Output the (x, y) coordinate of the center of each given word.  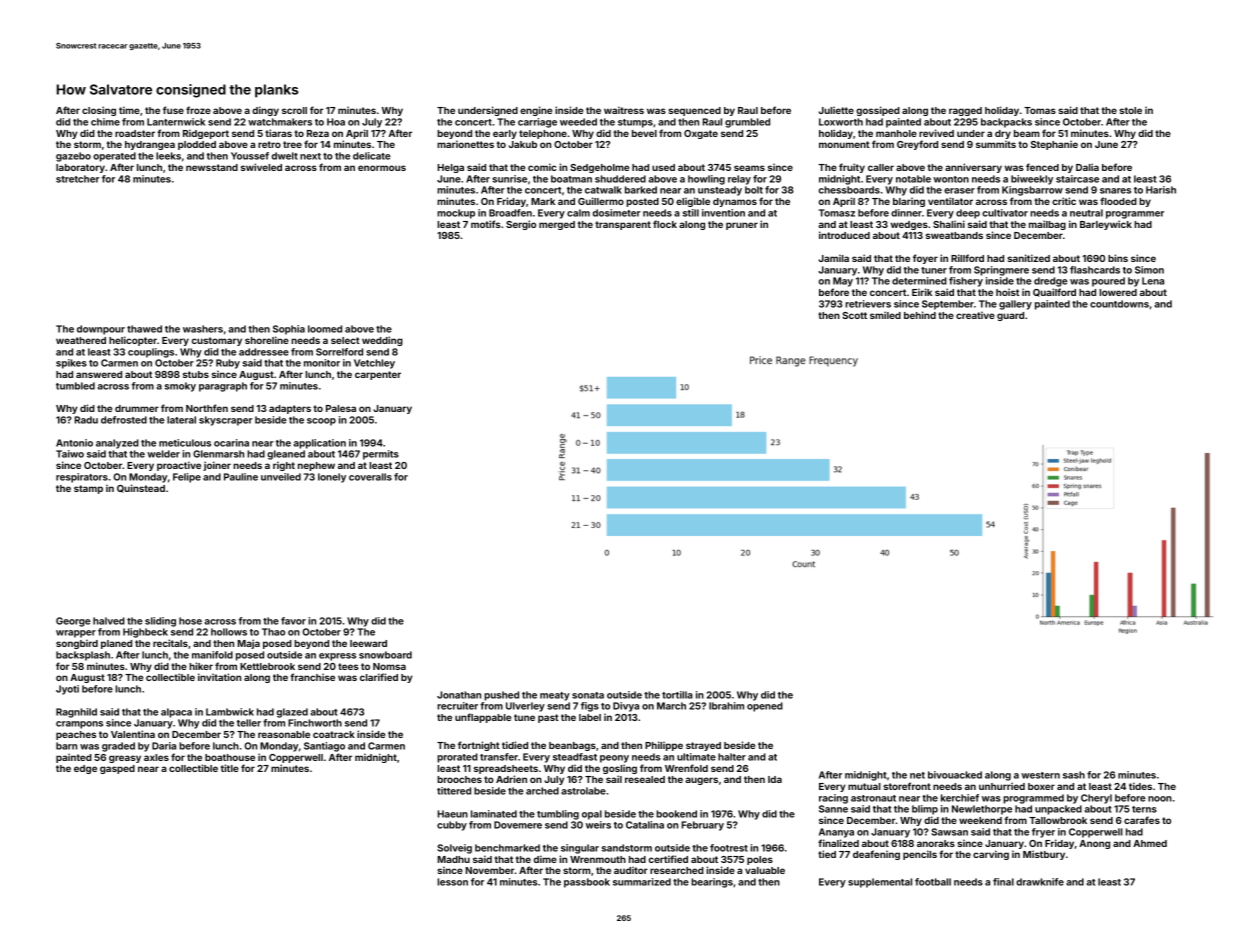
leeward (368, 643)
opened (765, 707)
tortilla (677, 695)
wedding (382, 341)
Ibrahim (726, 706)
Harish (1161, 190)
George (73, 622)
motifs (486, 224)
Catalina (645, 825)
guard (1010, 316)
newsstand (212, 167)
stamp (88, 489)
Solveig (454, 849)
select (345, 340)
